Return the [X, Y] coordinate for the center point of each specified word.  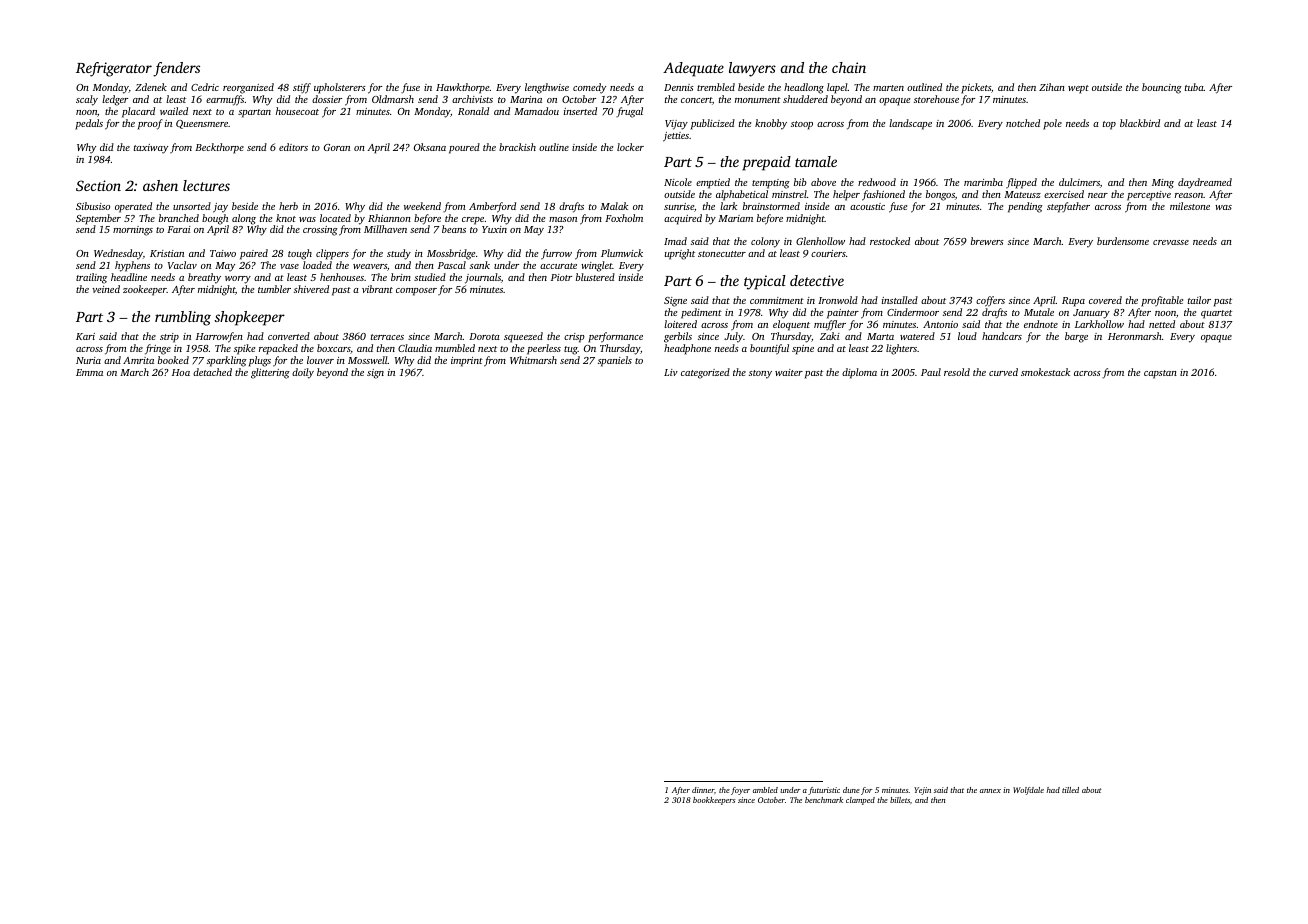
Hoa [181, 372]
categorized [705, 373]
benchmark [824, 800]
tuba [1194, 87]
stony [760, 374]
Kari [85, 336]
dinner [703, 790]
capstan [1160, 374]
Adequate [693, 69]
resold [957, 372]
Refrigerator [114, 69]
